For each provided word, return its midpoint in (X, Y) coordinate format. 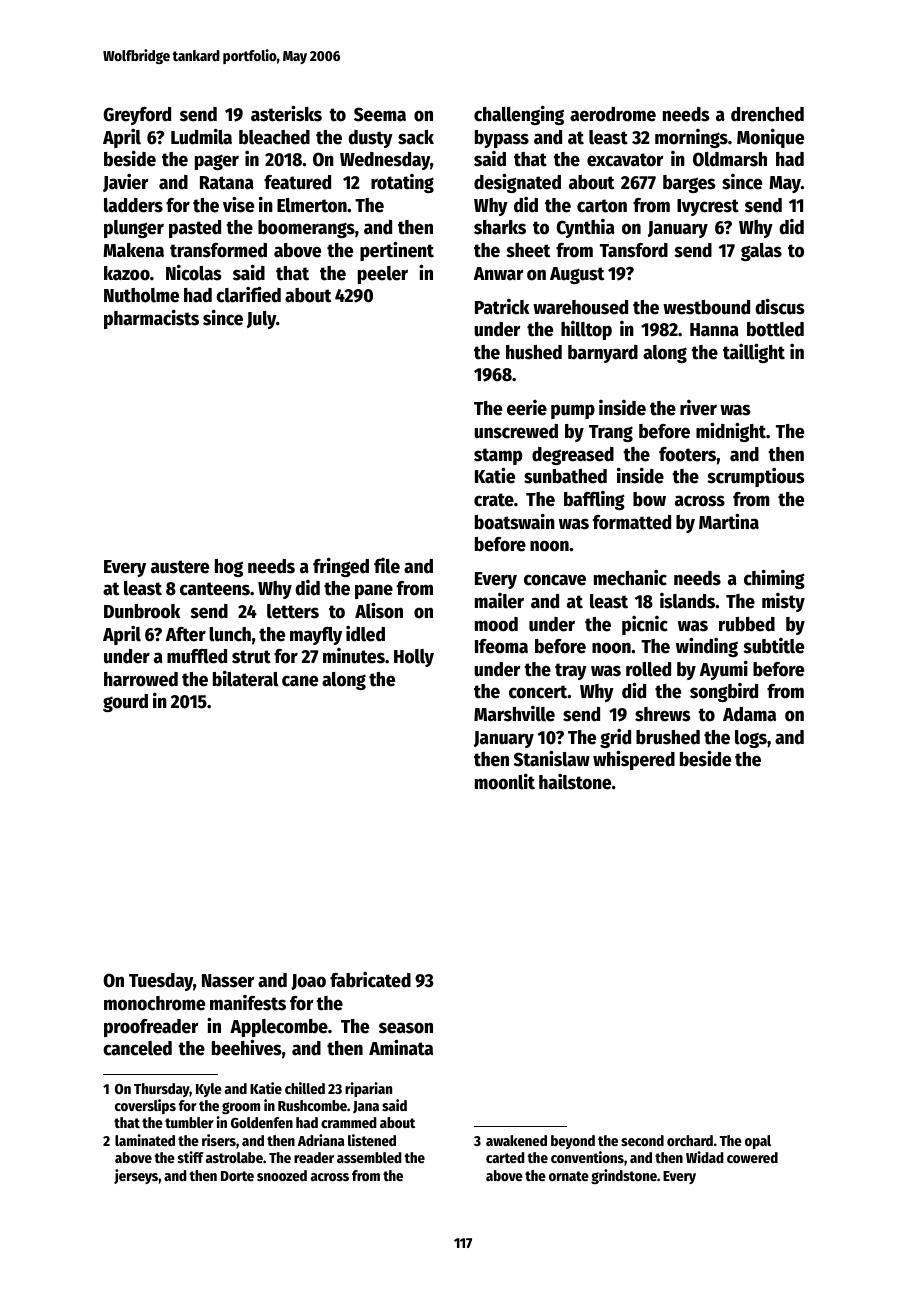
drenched (767, 114)
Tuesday (161, 982)
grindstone (624, 1176)
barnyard (603, 354)
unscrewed (516, 431)
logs (751, 739)
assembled (369, 1157)
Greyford (137, 116)
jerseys (136, 1176)
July (261, 320)
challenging (519, 115)
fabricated (370, 980)
